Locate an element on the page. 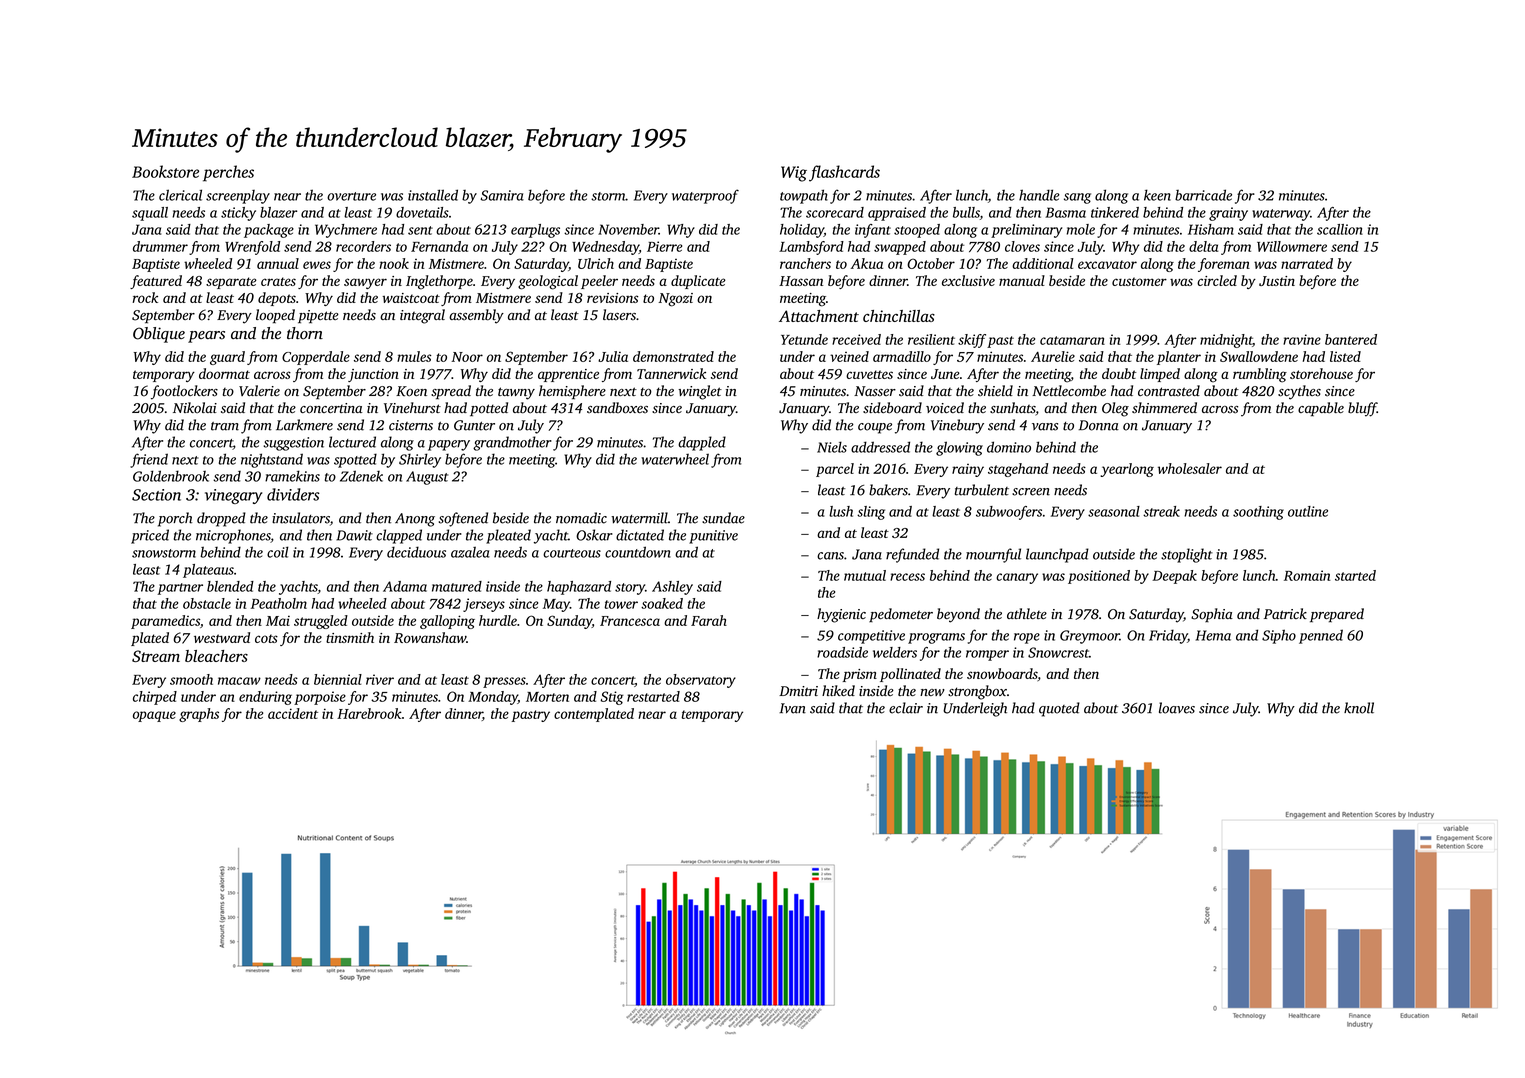 Image resolution: width=1525 pixels, height=1078 pixels. wholesaler is located at coordinates (1190, 468).
